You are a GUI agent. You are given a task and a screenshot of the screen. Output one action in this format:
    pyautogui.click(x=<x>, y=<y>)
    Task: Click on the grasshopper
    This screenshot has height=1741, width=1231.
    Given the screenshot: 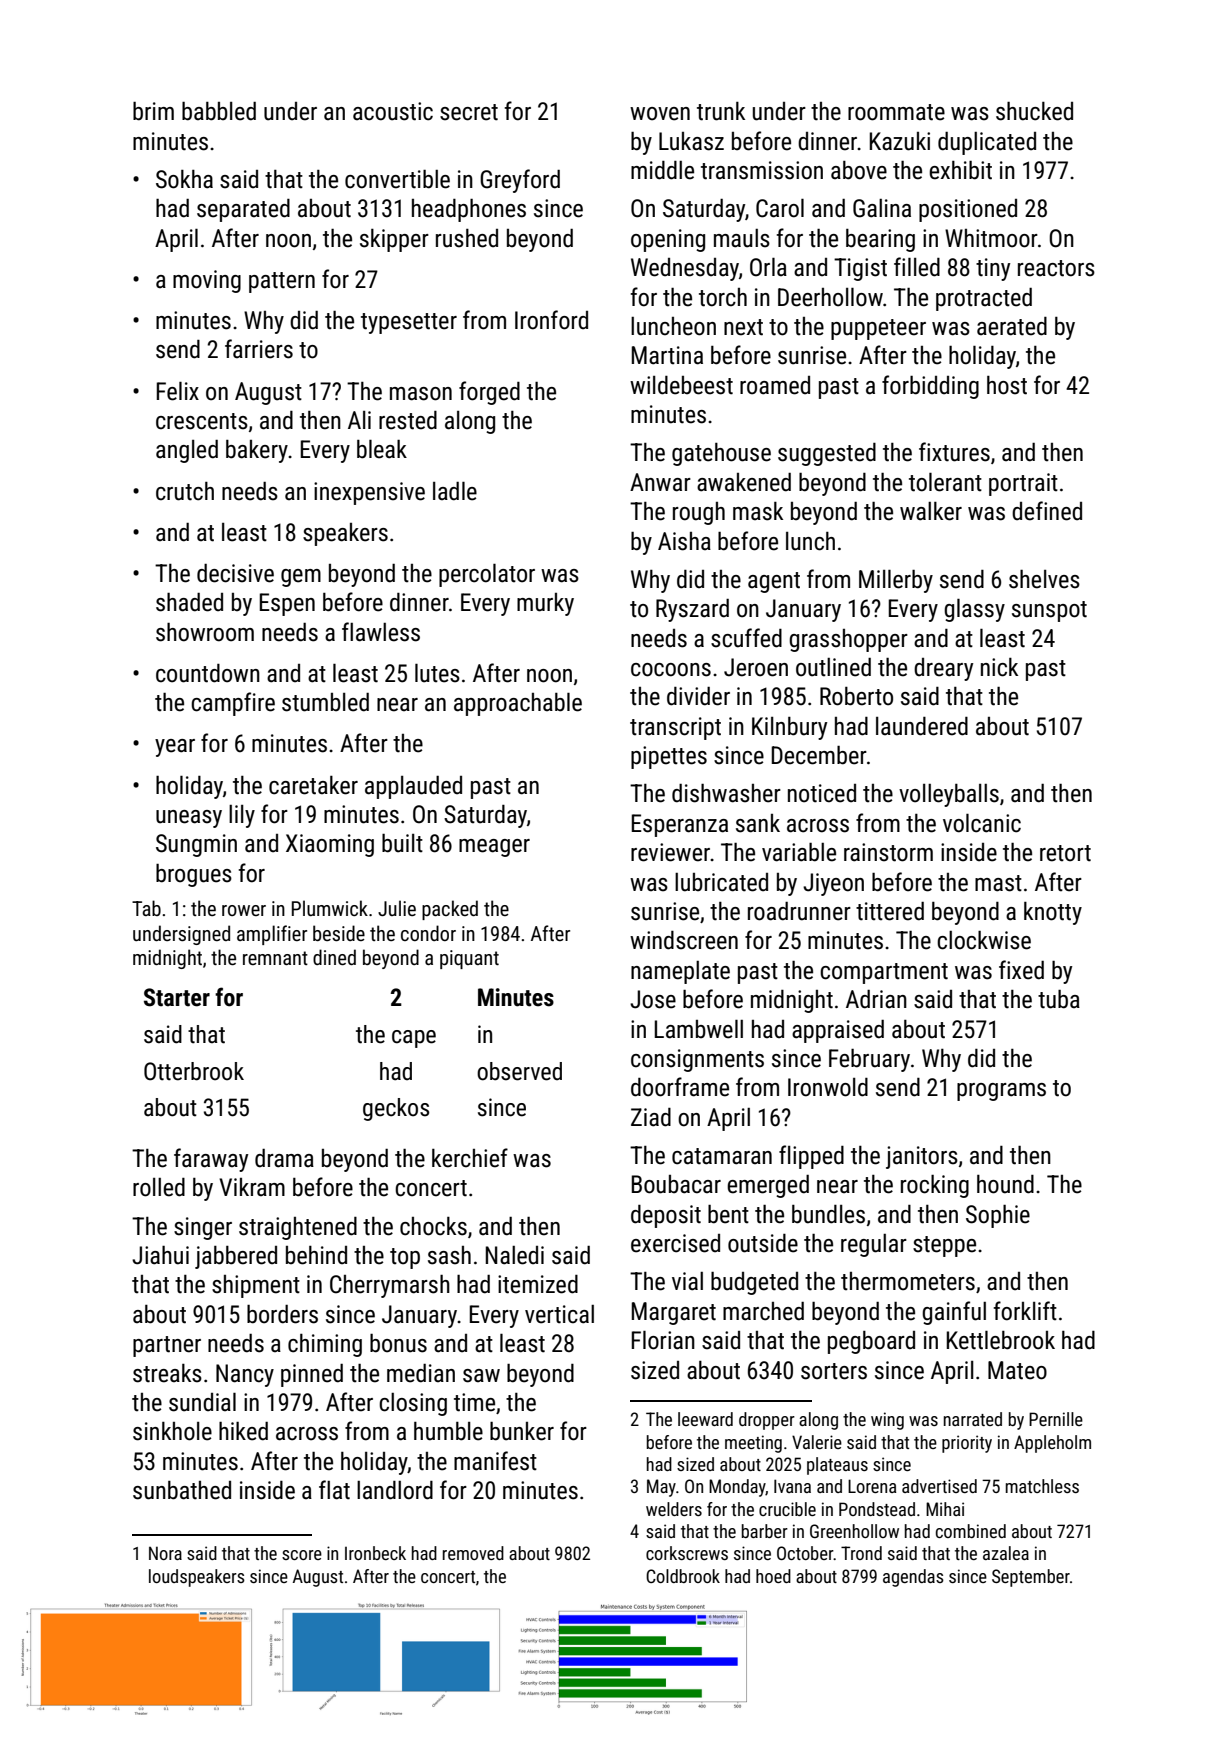 What is the action you would take?
    pyautogui.click(x=848, y=640)
